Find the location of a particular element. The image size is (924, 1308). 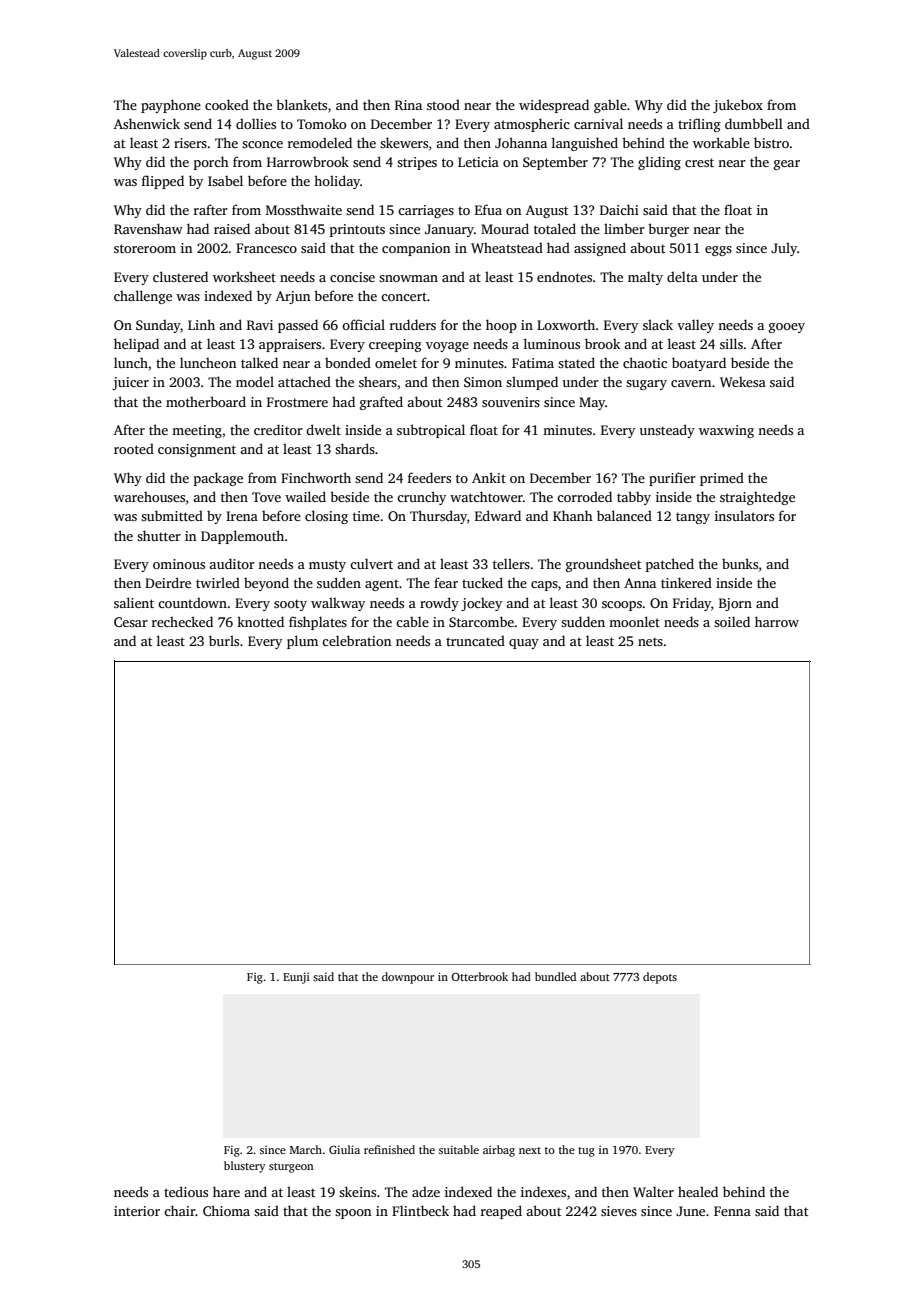

blustery is located at coordinates (245, 1167).
